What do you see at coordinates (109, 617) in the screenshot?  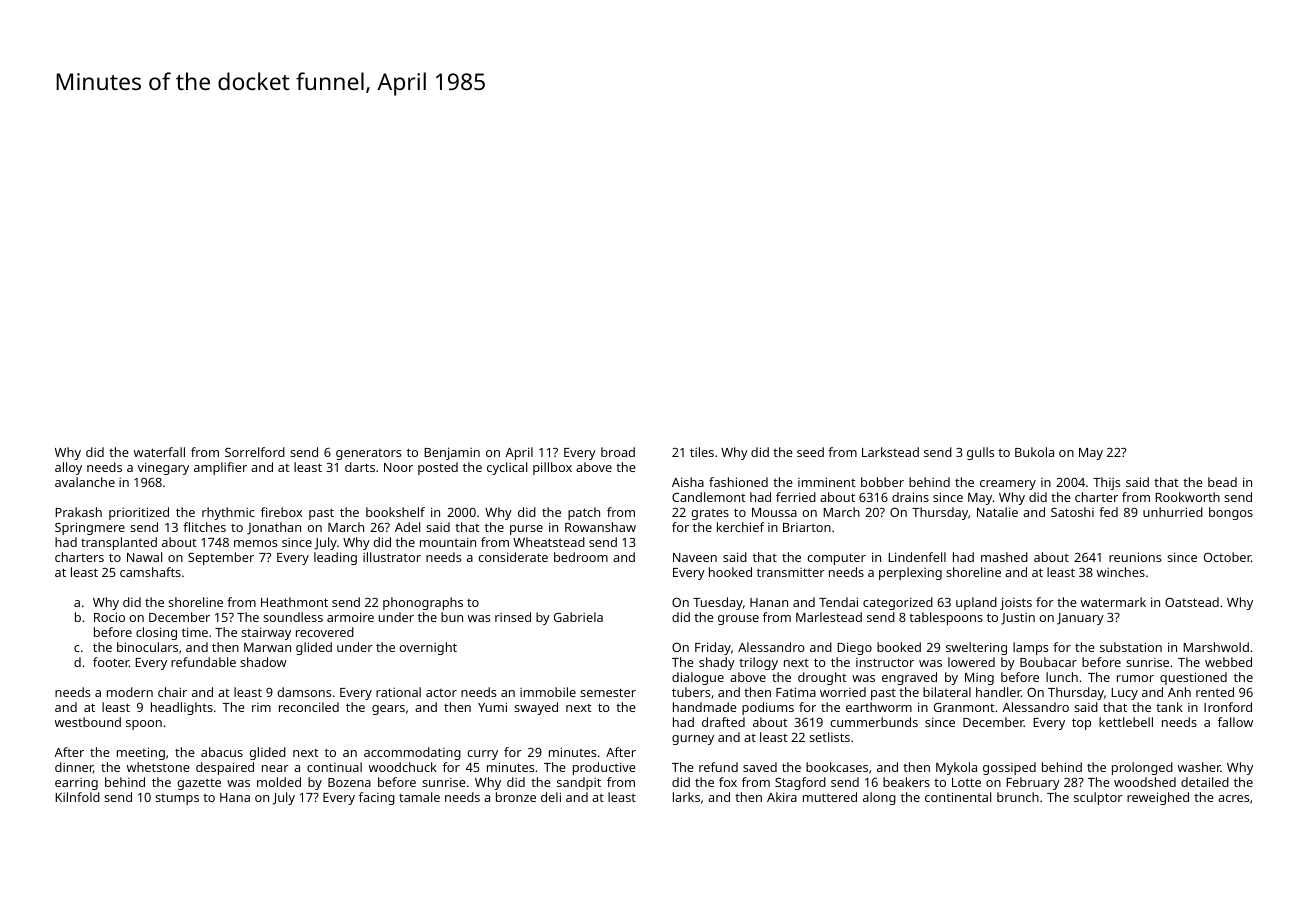 I see `Rocio` at bounding box center [109, 617].
